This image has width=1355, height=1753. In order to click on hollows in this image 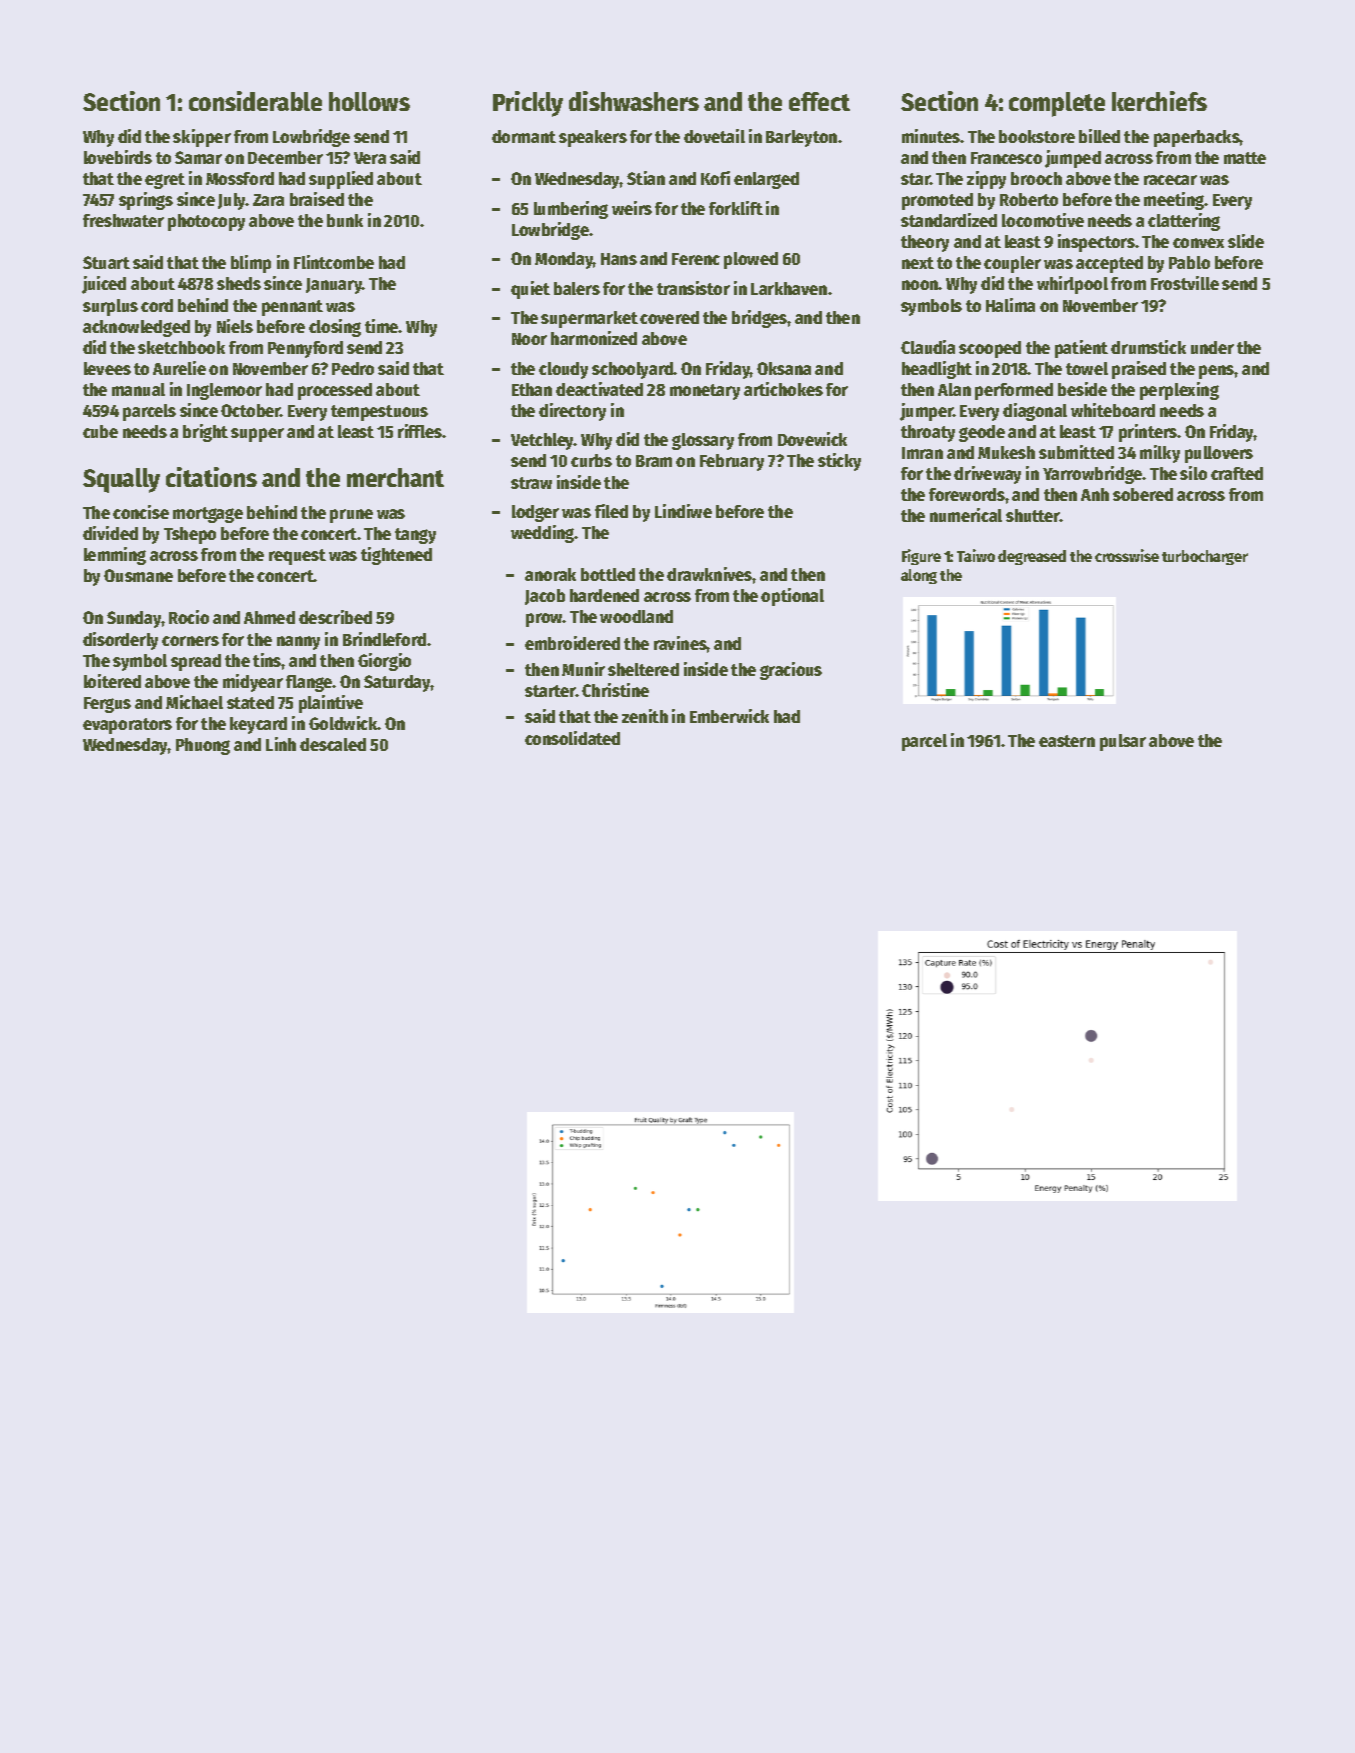, I will do `click(369, 101)`.
